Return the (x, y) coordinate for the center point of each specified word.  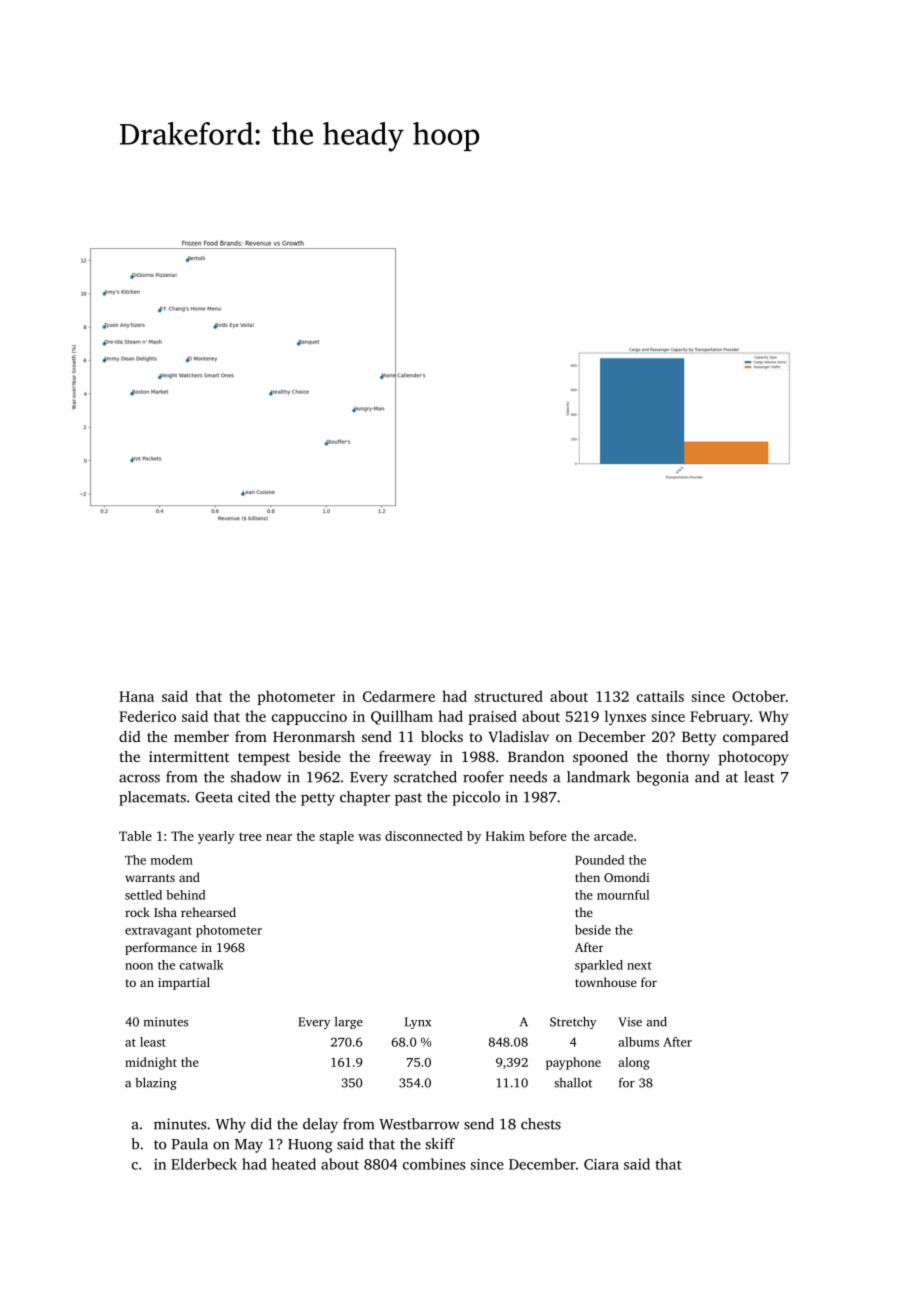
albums (639, 1042)
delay (320, 1125)
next (639, 966)
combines (434, 1164)
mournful (623, 895)
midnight (151, 1063)
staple (336, 837)
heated (294, 1164)
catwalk (201, 965)
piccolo (476, 798)
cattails (660, 696)
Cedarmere (399, 696)
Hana (136, 696)
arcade (613, 836)
